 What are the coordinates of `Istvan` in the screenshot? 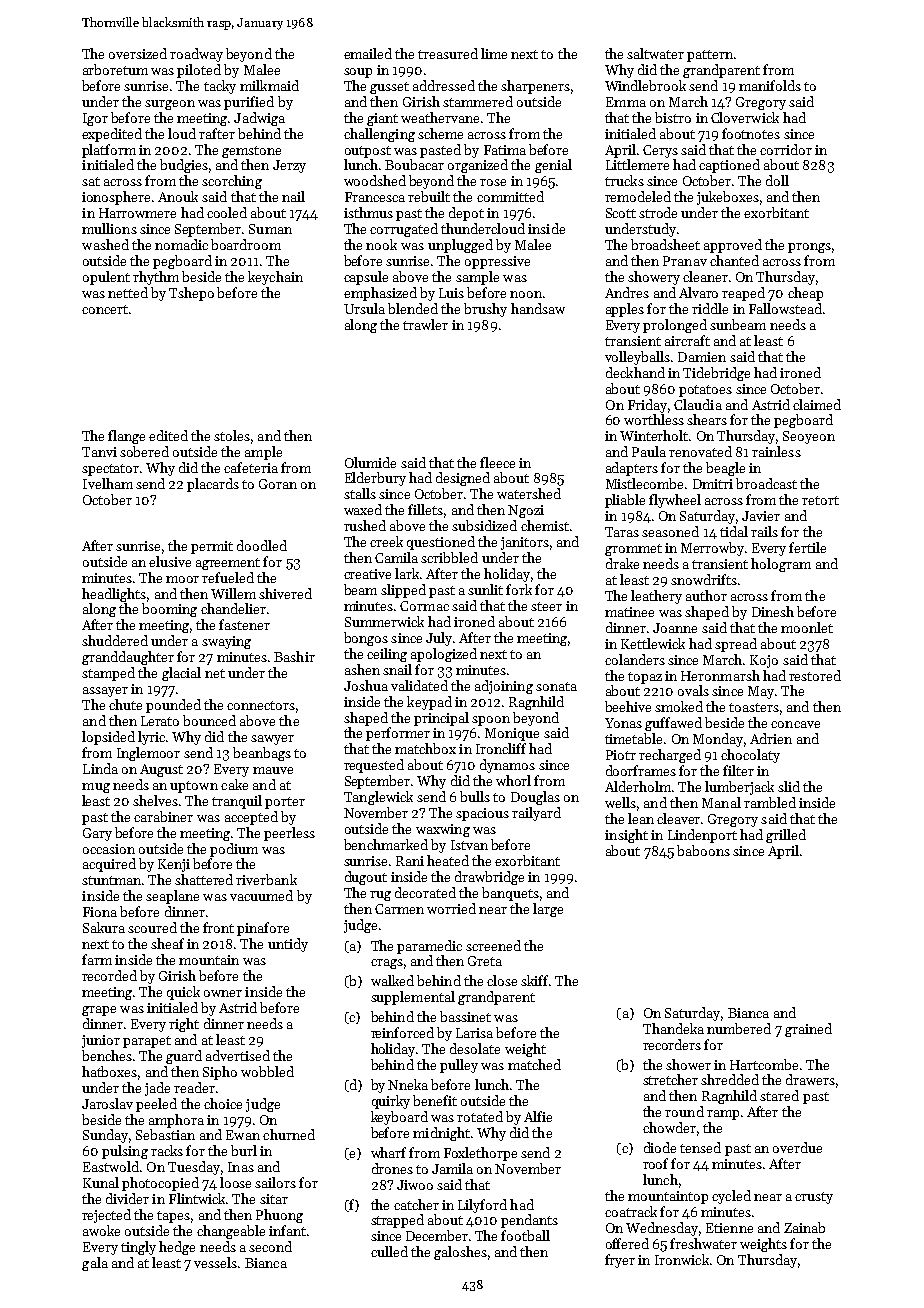 It's located at (469, 845).
